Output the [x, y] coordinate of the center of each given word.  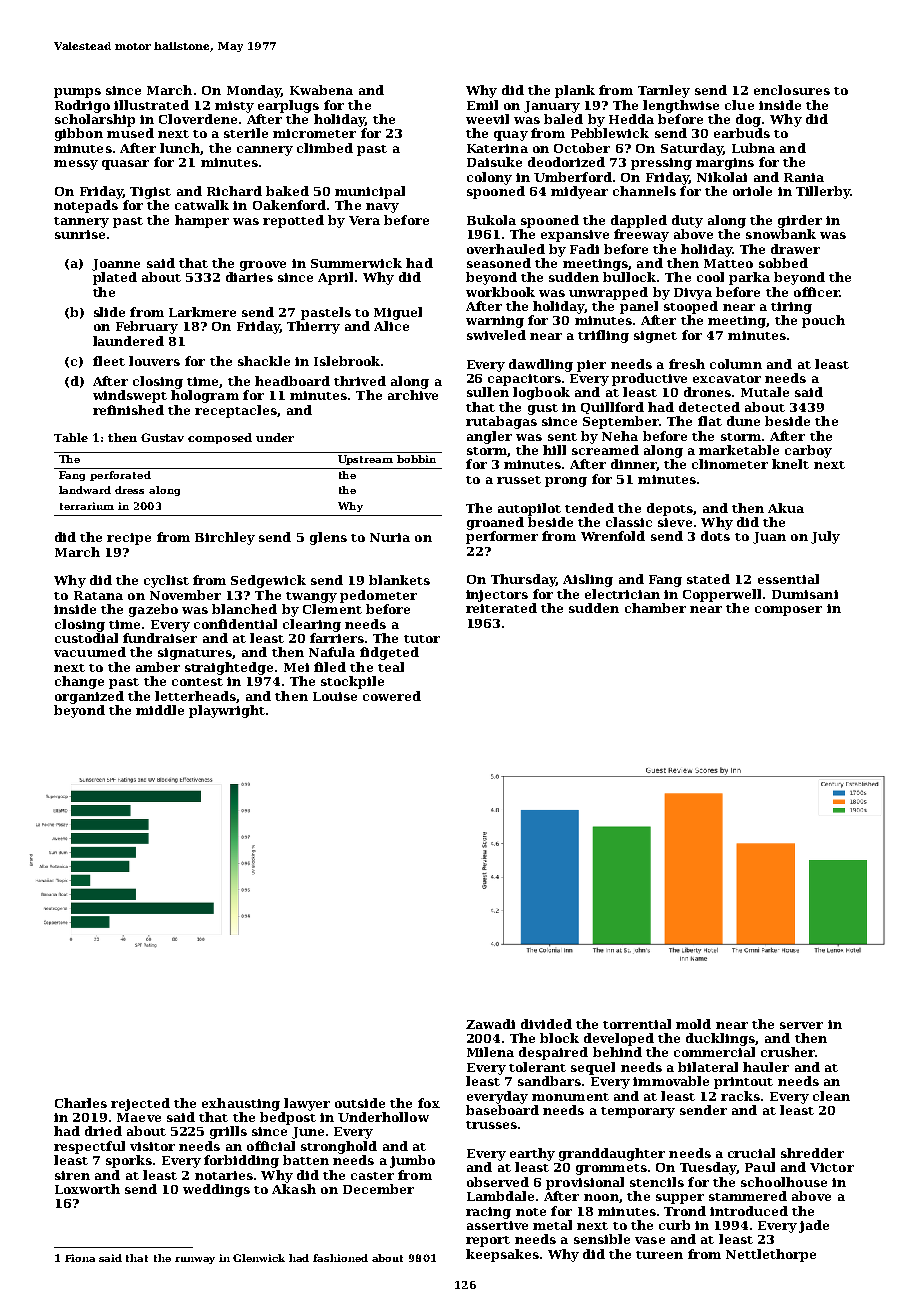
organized [89, 697]
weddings [216, 1190]
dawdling [541, 365]
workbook [500, 292]
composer [788, 611]
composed [220, 438]
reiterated [501, 608]
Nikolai [722, 177]
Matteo [728, 263]
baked [287, 191]
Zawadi [490, 1024]
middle [160, 710]
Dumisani [805, 594]
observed [498, 1182]
